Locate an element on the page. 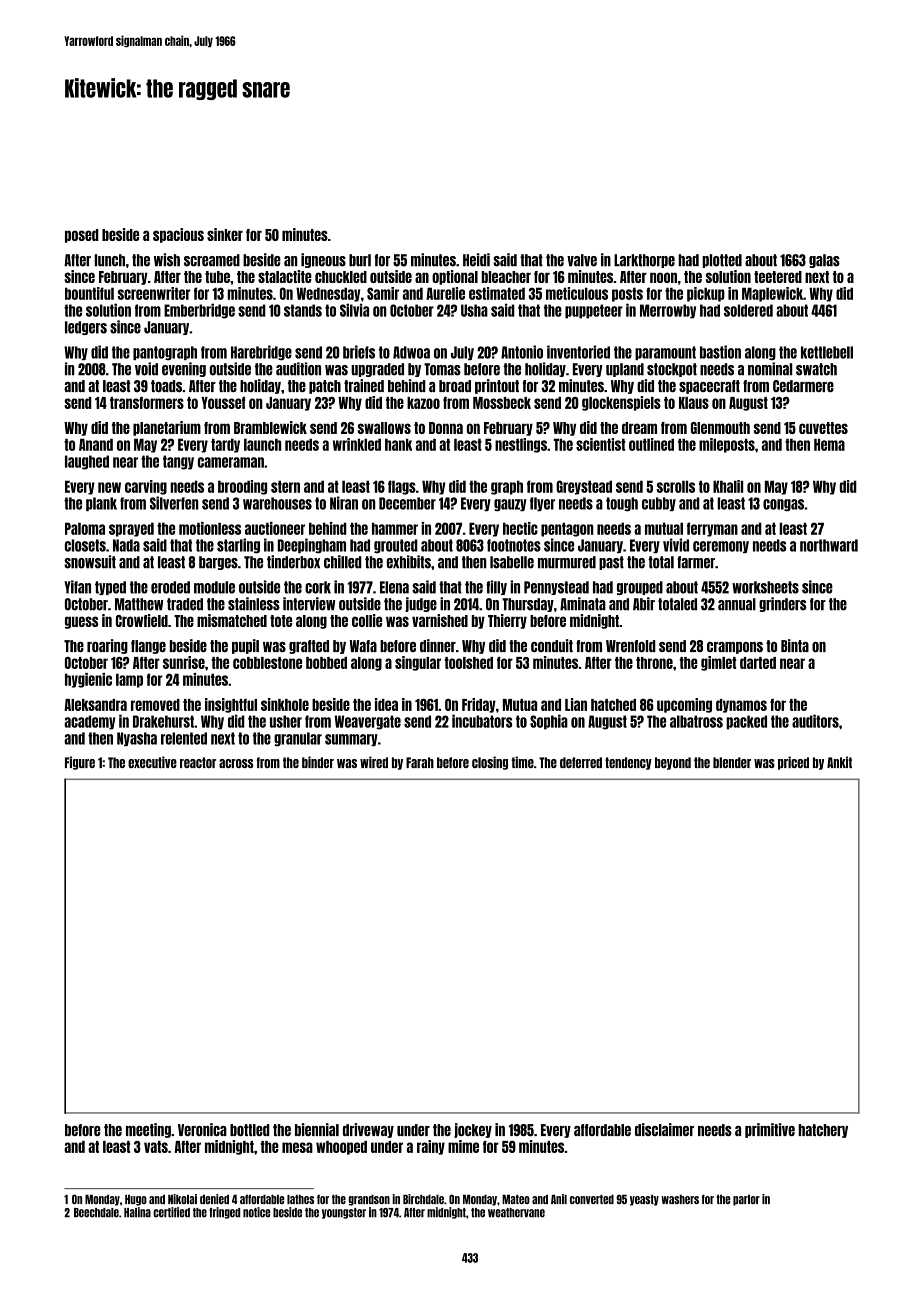 This page has height=1308, width=924. dynamos is located at coordinates (741, 706).
